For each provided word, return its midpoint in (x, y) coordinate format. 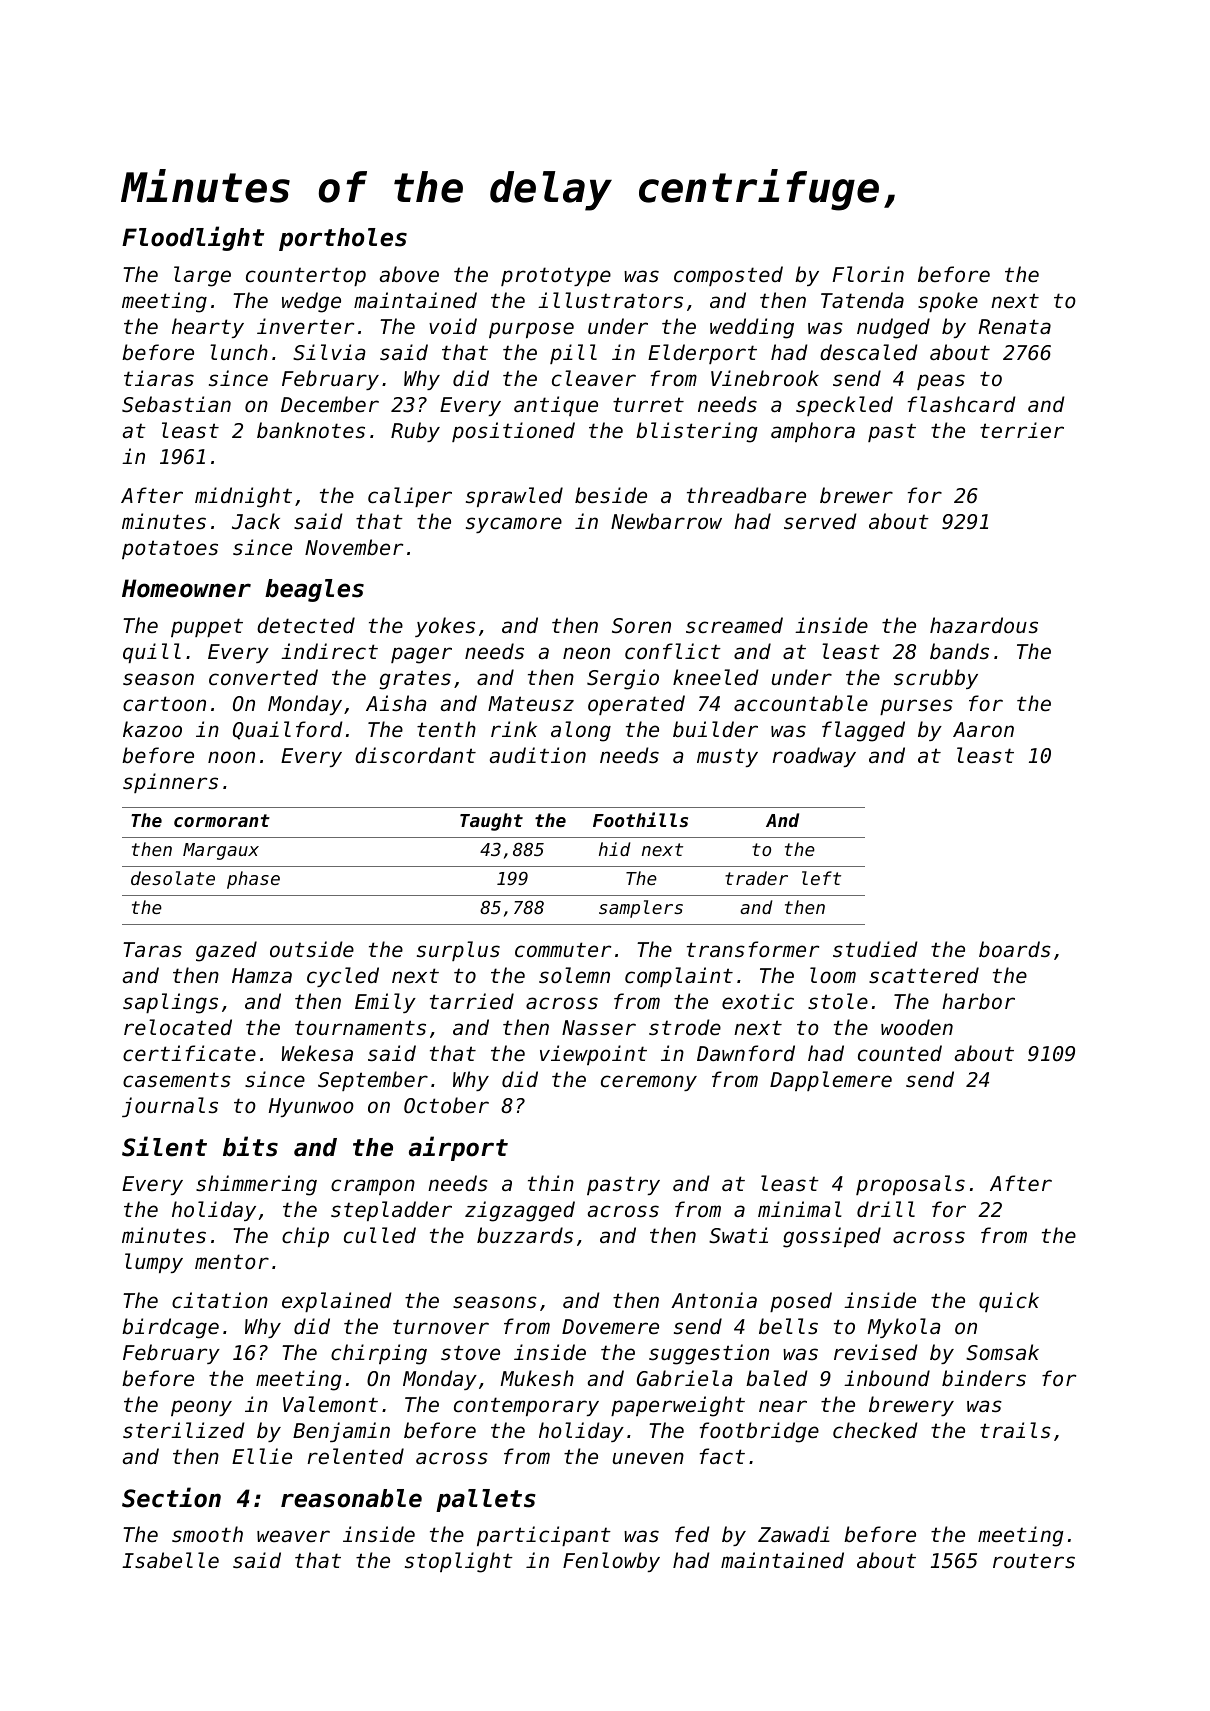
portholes (343, 239)
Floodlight (193, 238)
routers (1034, 1561)
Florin (868, 274)
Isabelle (170, 1560)
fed (692, 1534)
